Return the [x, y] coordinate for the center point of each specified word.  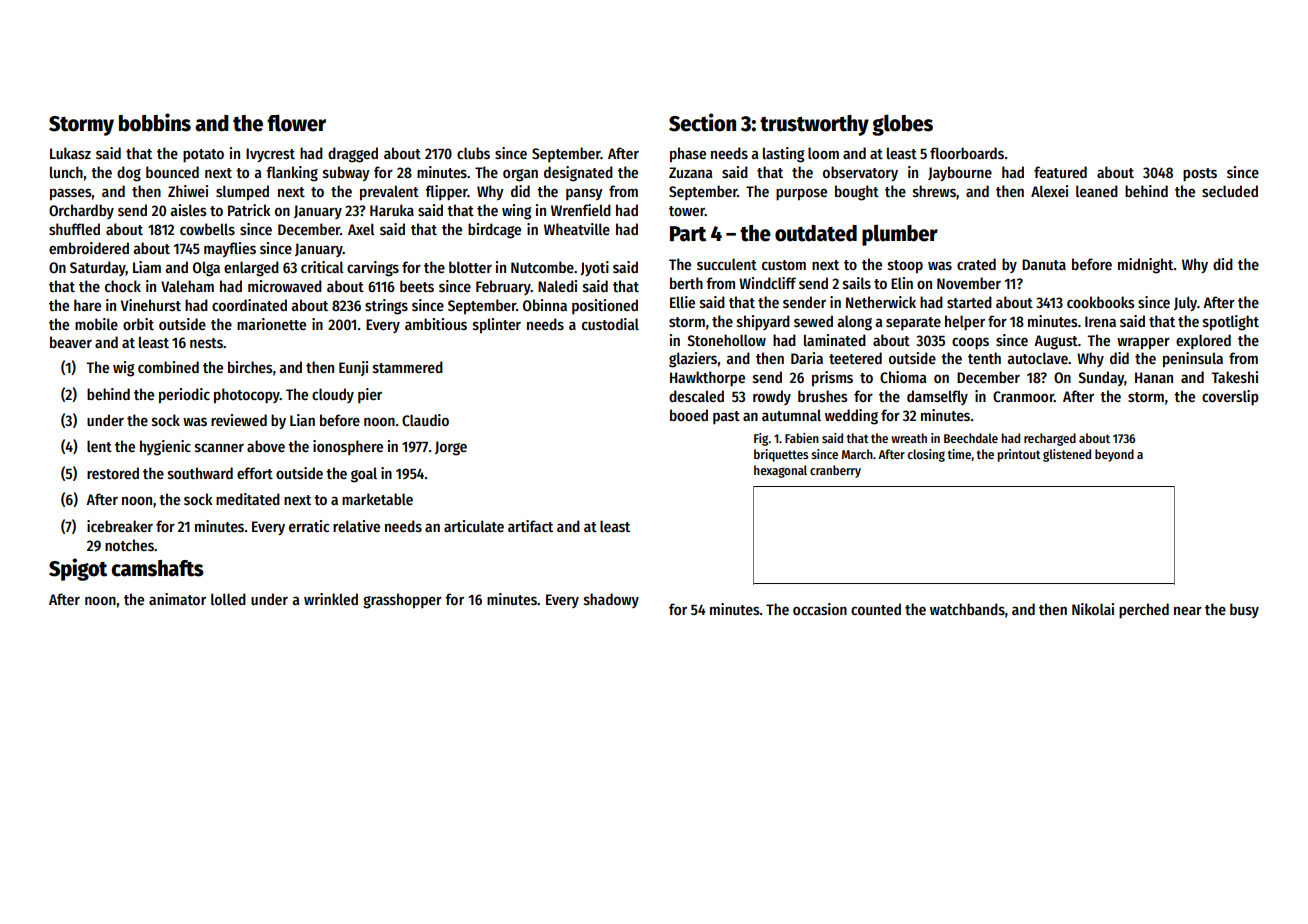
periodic [184, 395]
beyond [1114, 455]
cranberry [835, 471]
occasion [820, 609]
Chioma [903, 377]
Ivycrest [270, 155]
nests [206, 343]
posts [1200, 174]
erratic [309, 526]
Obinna [545, 305]
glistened [1067, 455]
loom [823, 153]
